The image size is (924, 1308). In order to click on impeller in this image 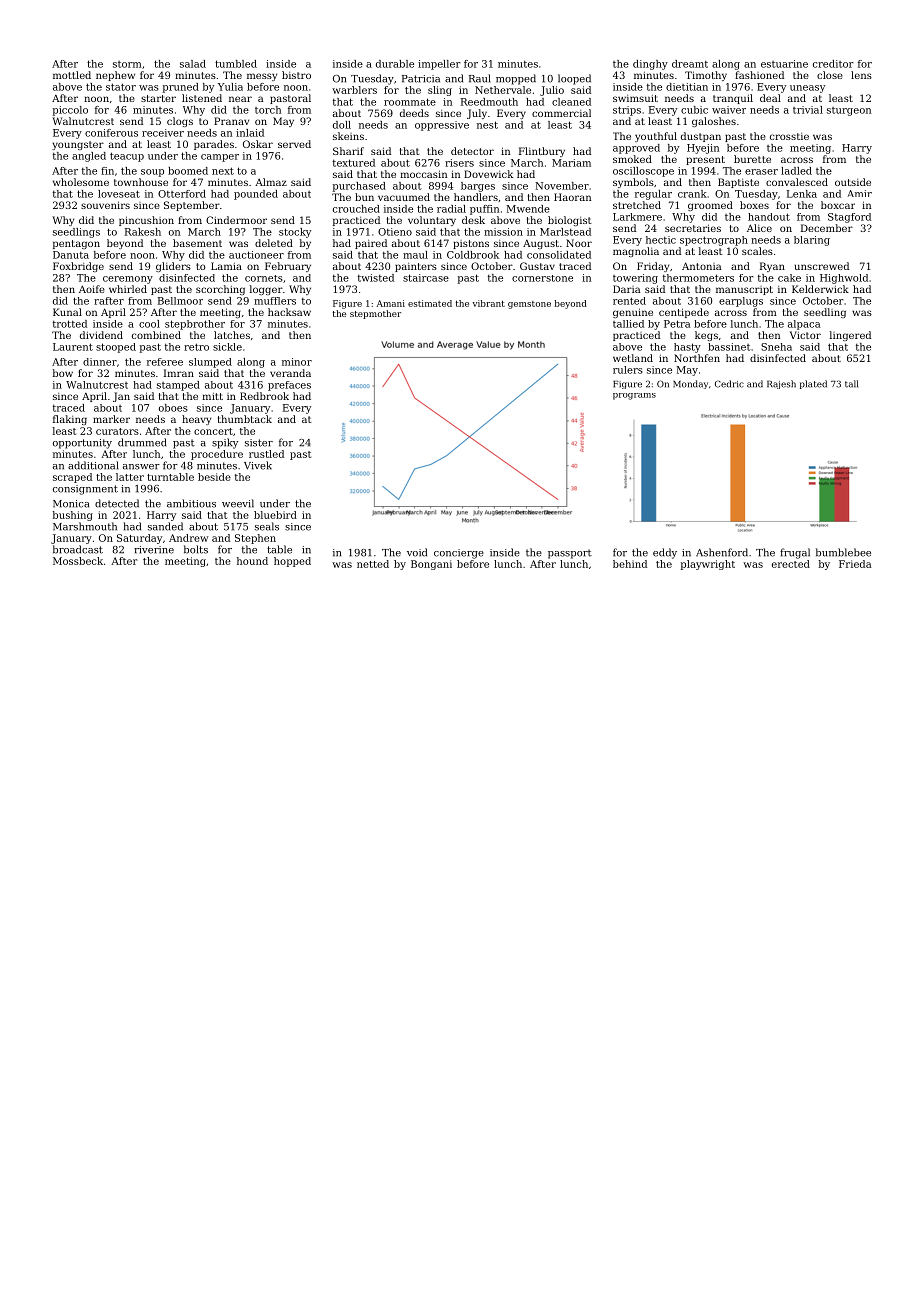, I will do `click(439, 65)`.
